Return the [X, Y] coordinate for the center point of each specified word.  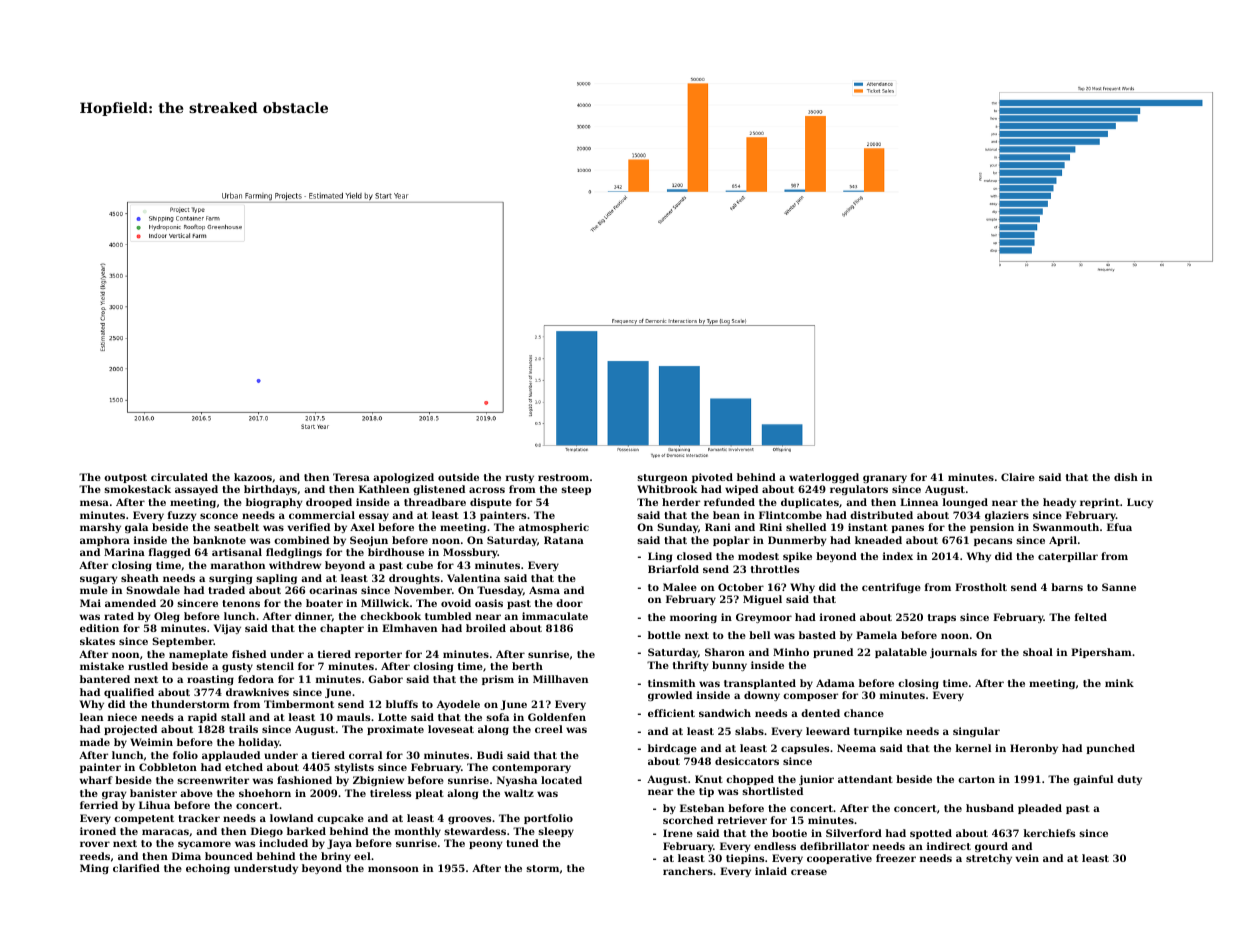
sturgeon [662, 478]
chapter [342, 629]
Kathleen [384, 489]
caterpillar [1068, 557]
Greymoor [764, 618]
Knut [709, 779]
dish [1126, 477]
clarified [136, 868]
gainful [1093, 780]
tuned [522, 843]
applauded [231, 756]
